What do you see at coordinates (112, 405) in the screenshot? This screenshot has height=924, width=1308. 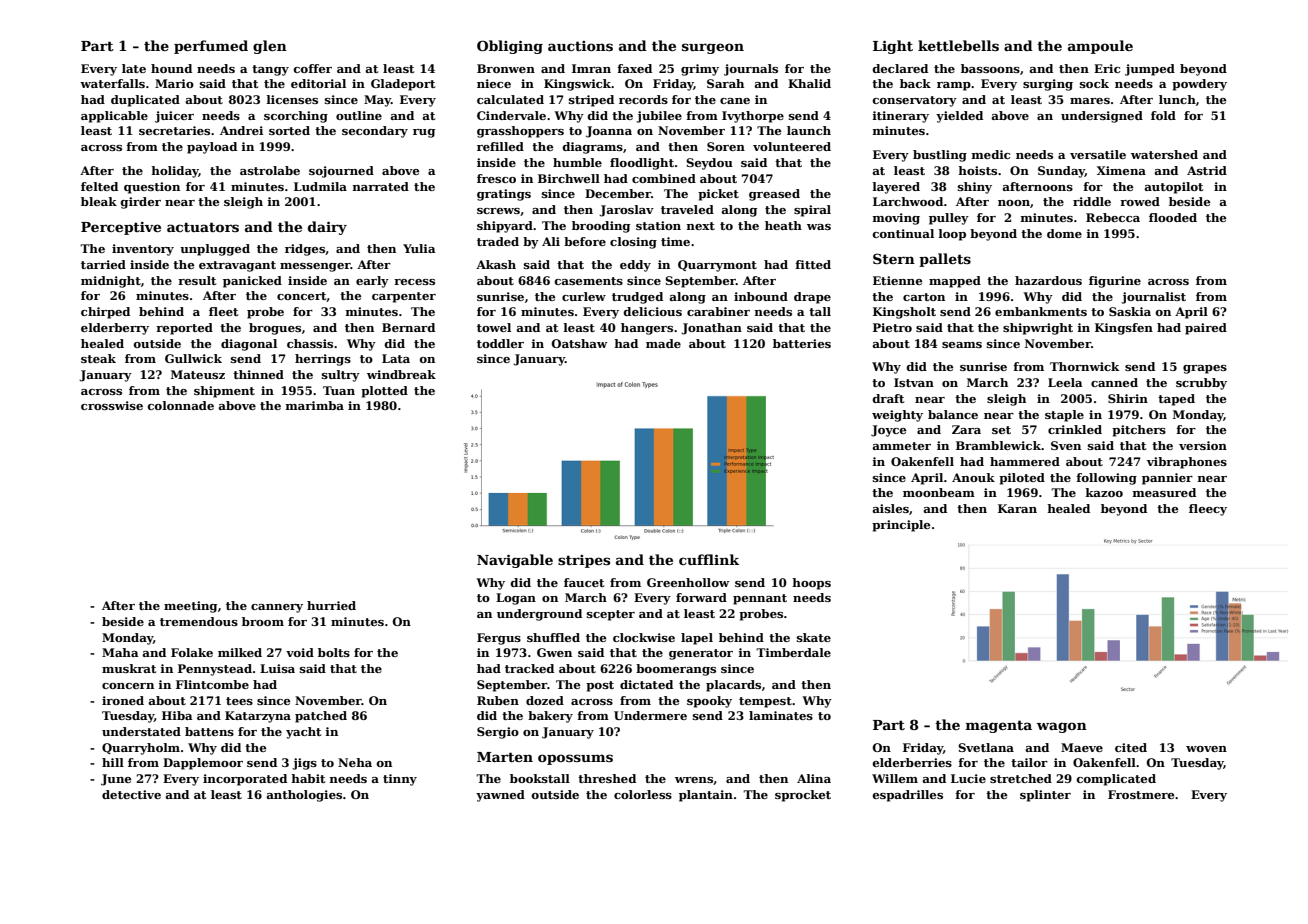 I see `crosswise` at bounding box center [112, 405].
